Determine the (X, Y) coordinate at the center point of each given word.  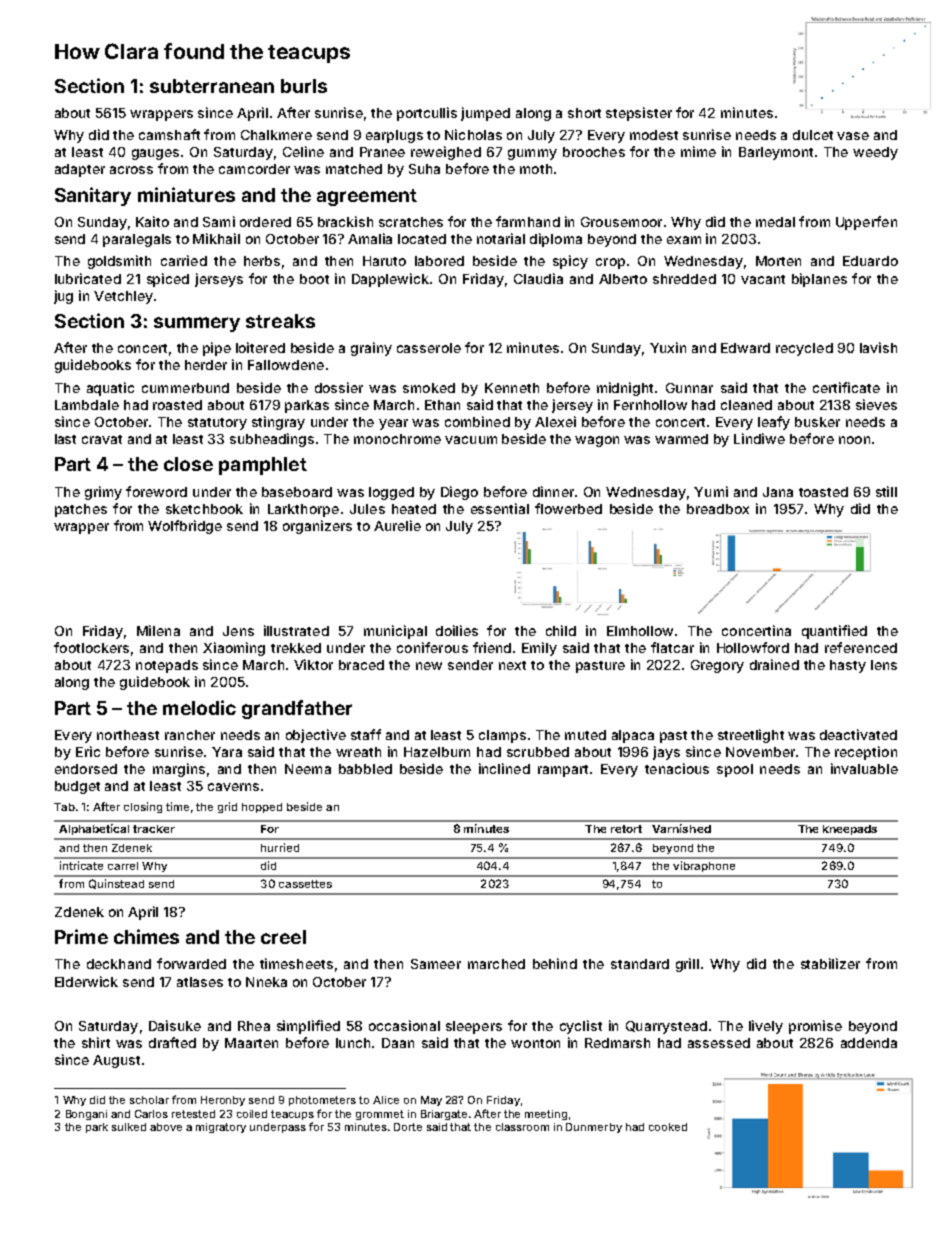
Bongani (86, 1115)
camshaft (169, 134)
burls (304, 86)
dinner (553, 491)
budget (77, 787)
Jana (778, 492)
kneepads (850, 830)
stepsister (639, 114)
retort (626, 829)
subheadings (272, 440)
